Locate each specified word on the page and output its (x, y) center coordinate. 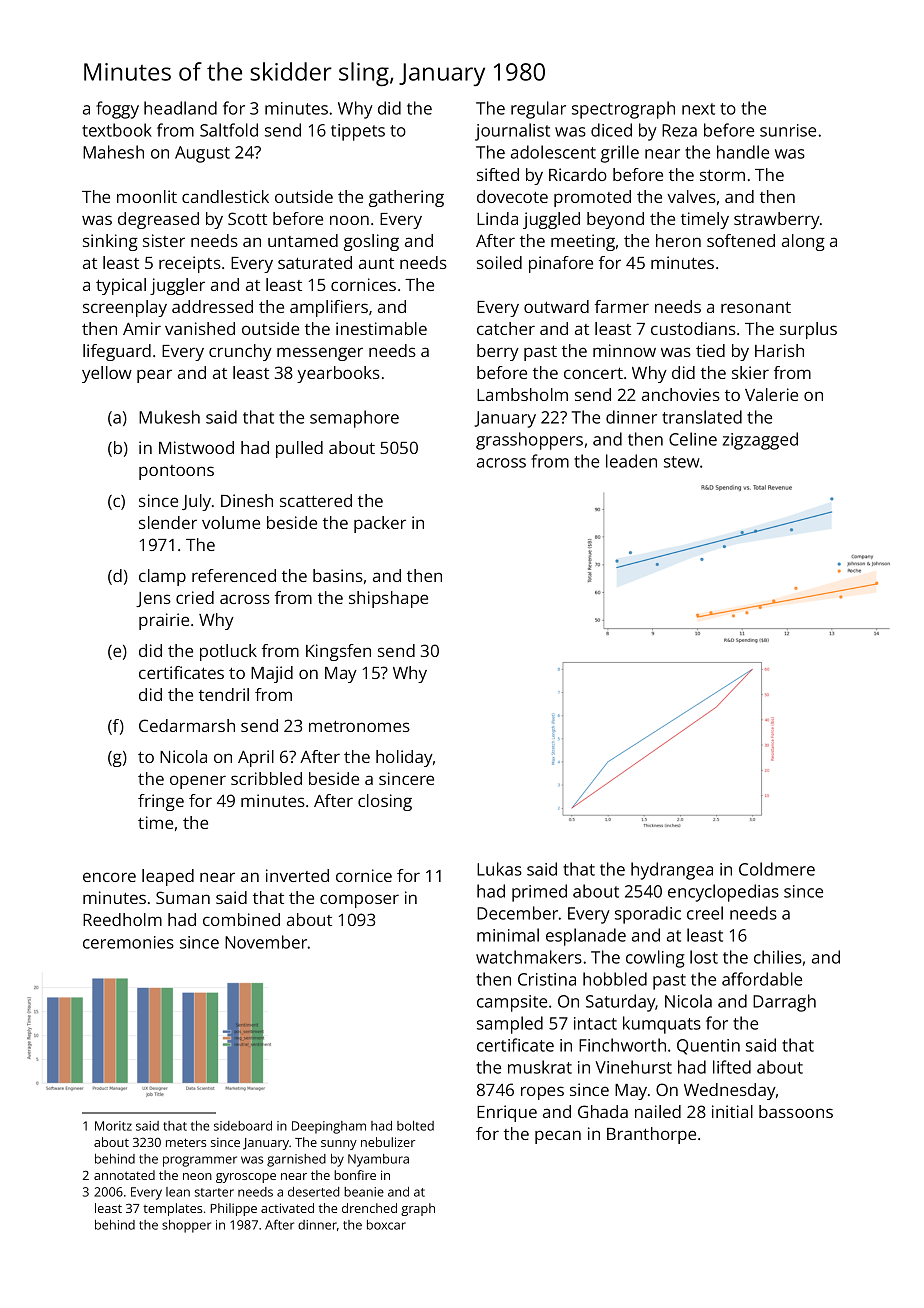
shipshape (388, 599)
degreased (158, 220)
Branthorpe (651, 1135)
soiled (499, 262)
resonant (756, 307)
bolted (415, 1126)
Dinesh (247, 500)
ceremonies (128, 942)
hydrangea (672, 871)
